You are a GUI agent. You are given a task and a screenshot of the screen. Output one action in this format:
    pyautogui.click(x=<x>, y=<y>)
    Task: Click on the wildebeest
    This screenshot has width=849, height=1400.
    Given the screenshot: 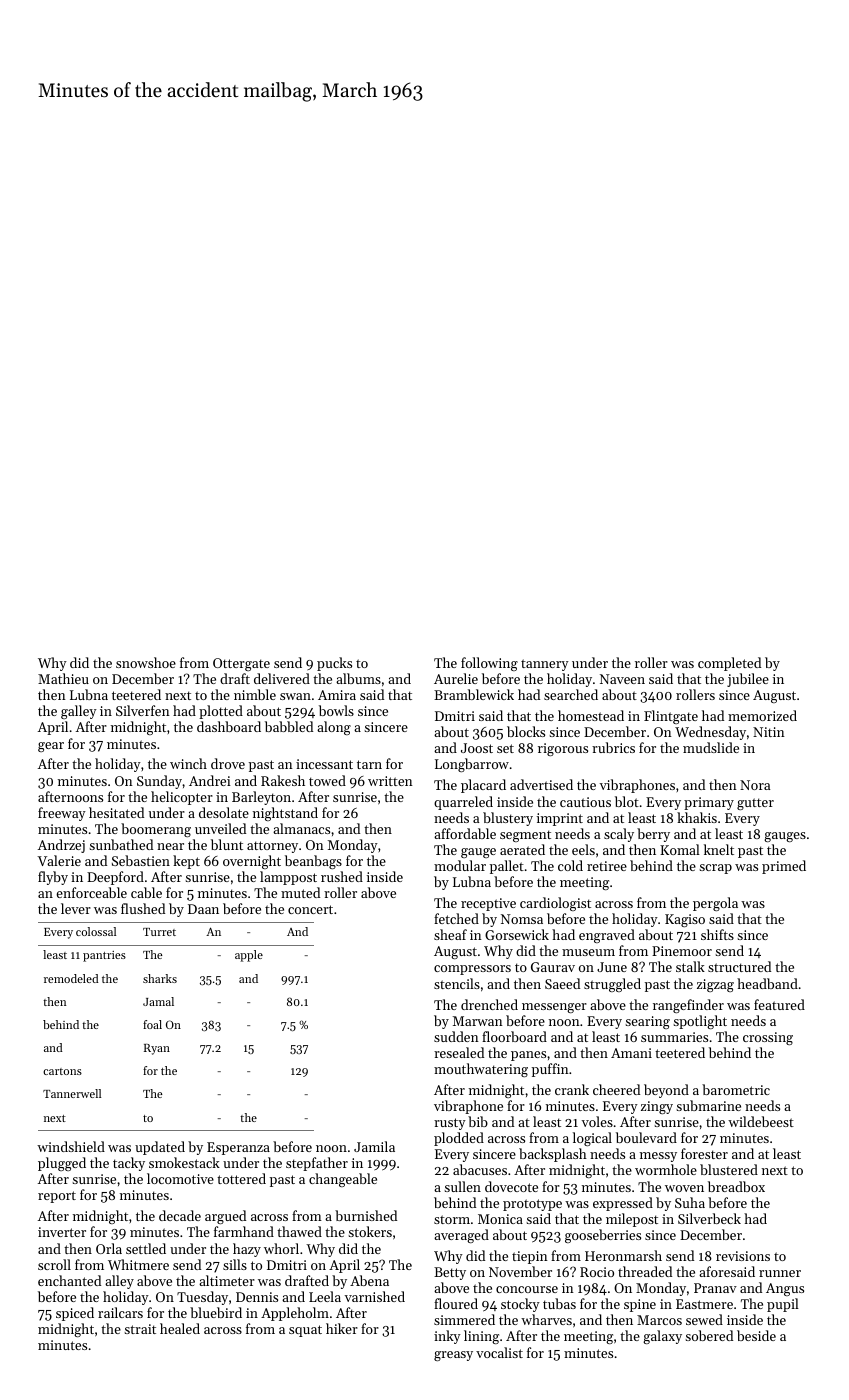 What is the action you would take?
    pyautogui.click(x=761, y=1121)
